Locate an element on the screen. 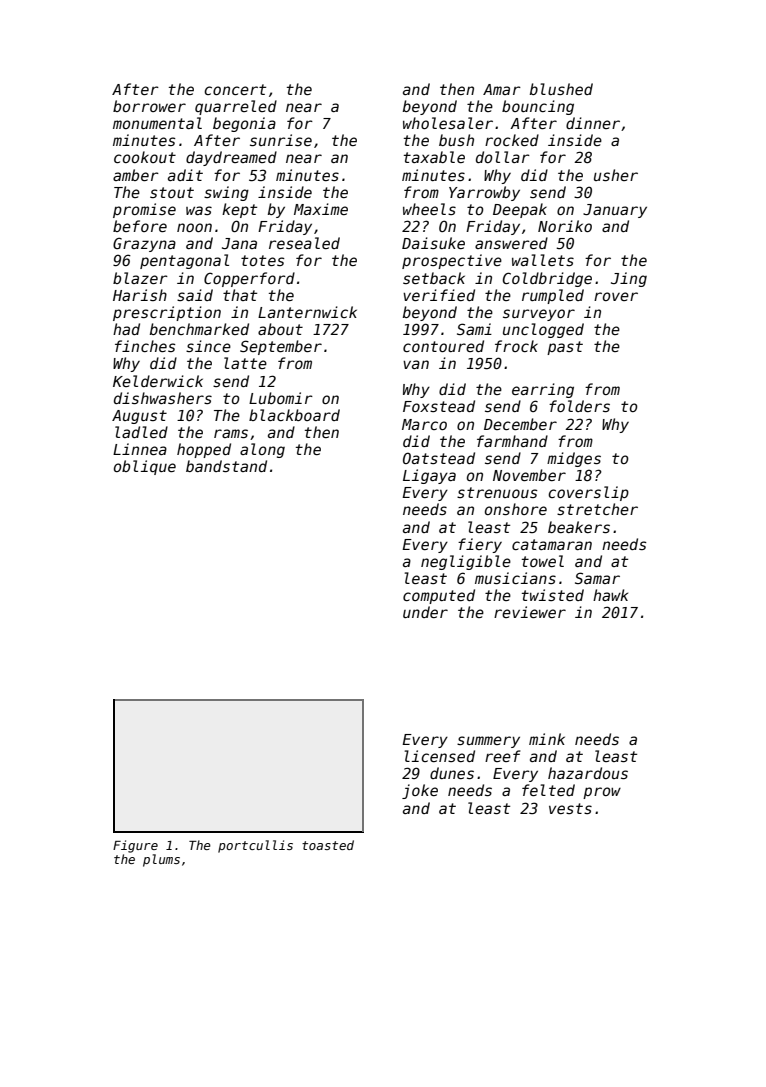  Oatstead is located at coordinates (439, 458).
